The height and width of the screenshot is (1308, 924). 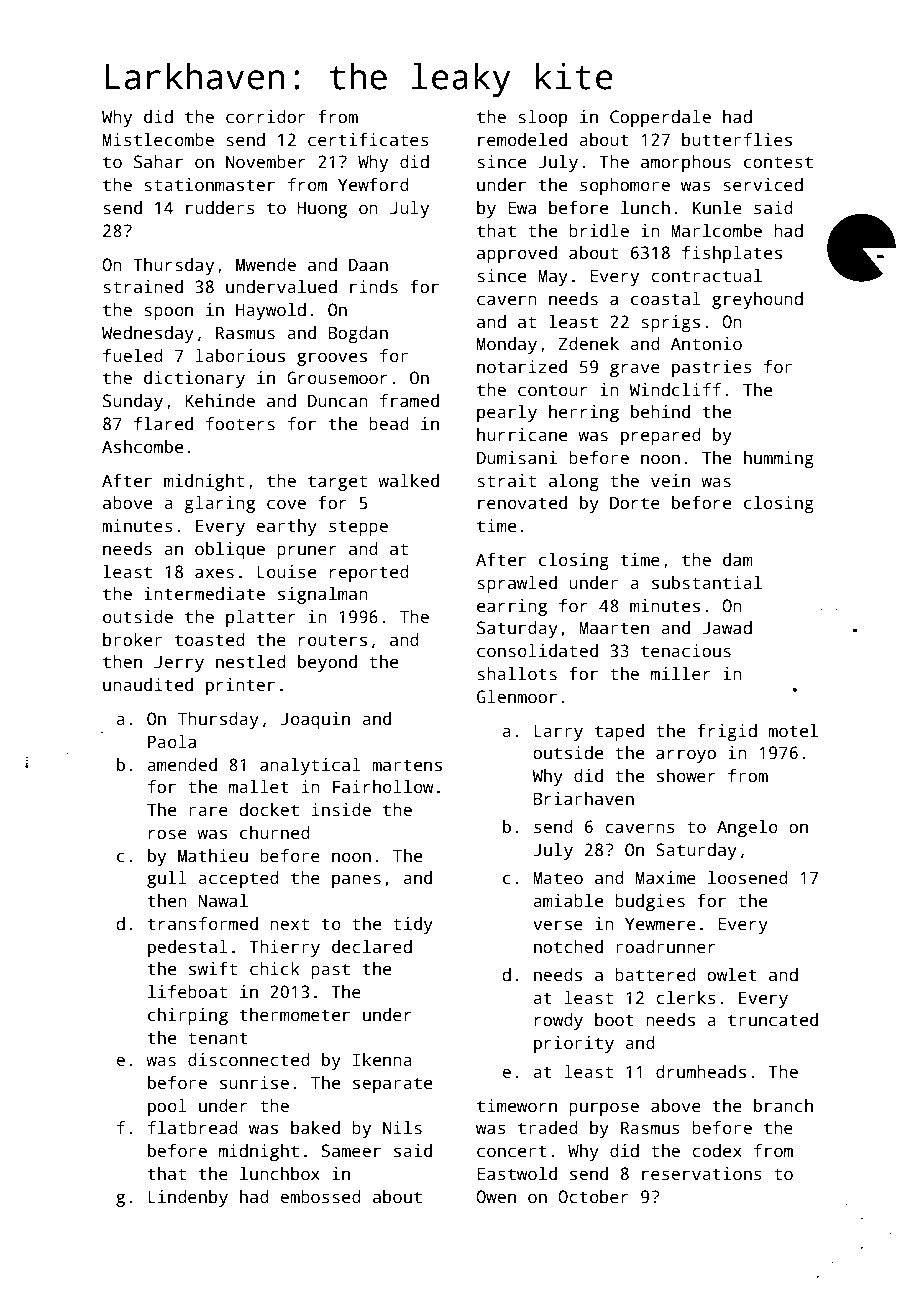 What do you see at coordinates (559, 1021) in the screenshot?
I see `rowdy` at bounding box center [559, 1021].
